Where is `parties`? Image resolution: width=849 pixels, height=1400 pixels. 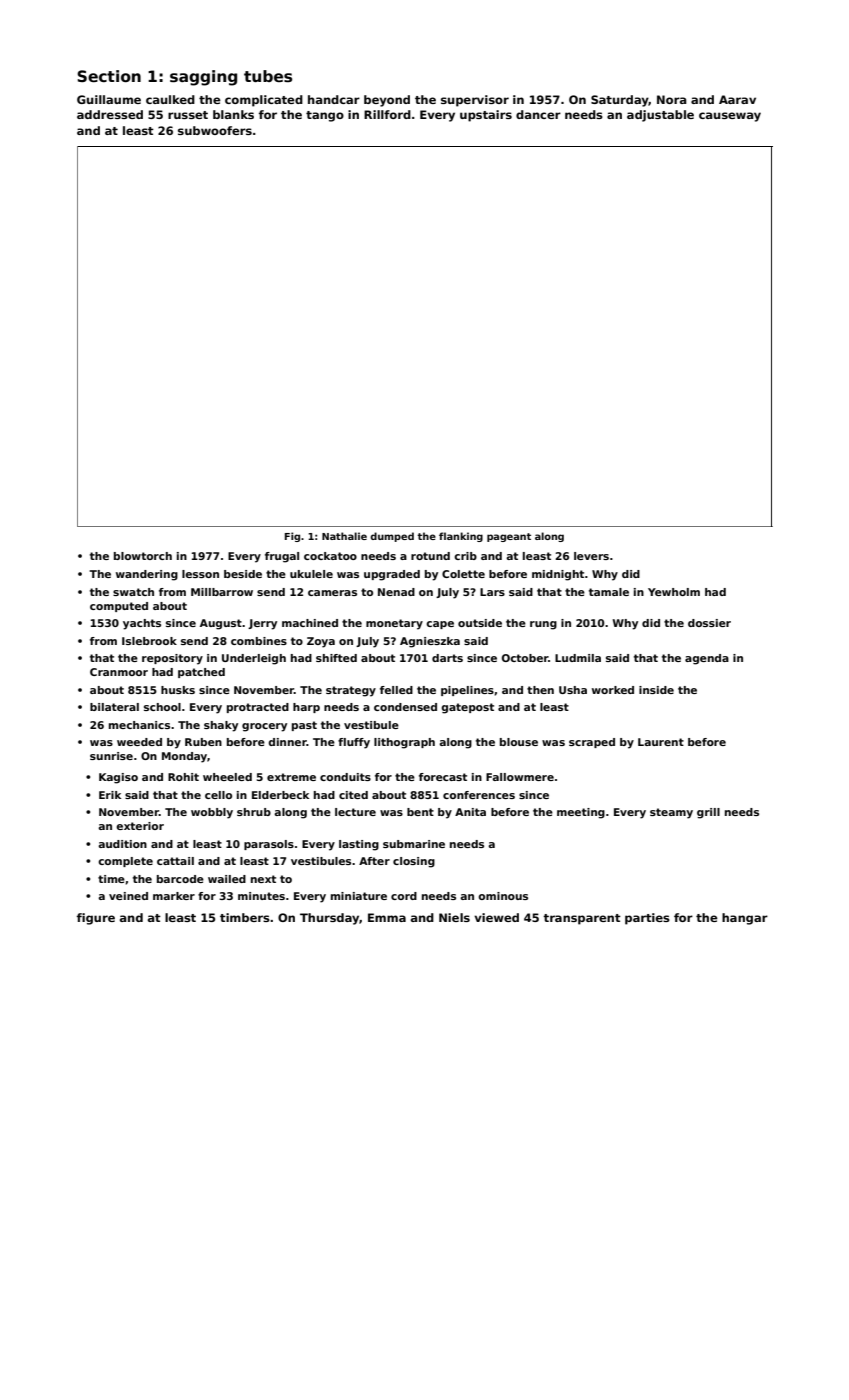
parties is located at coordinates (647, 919).
